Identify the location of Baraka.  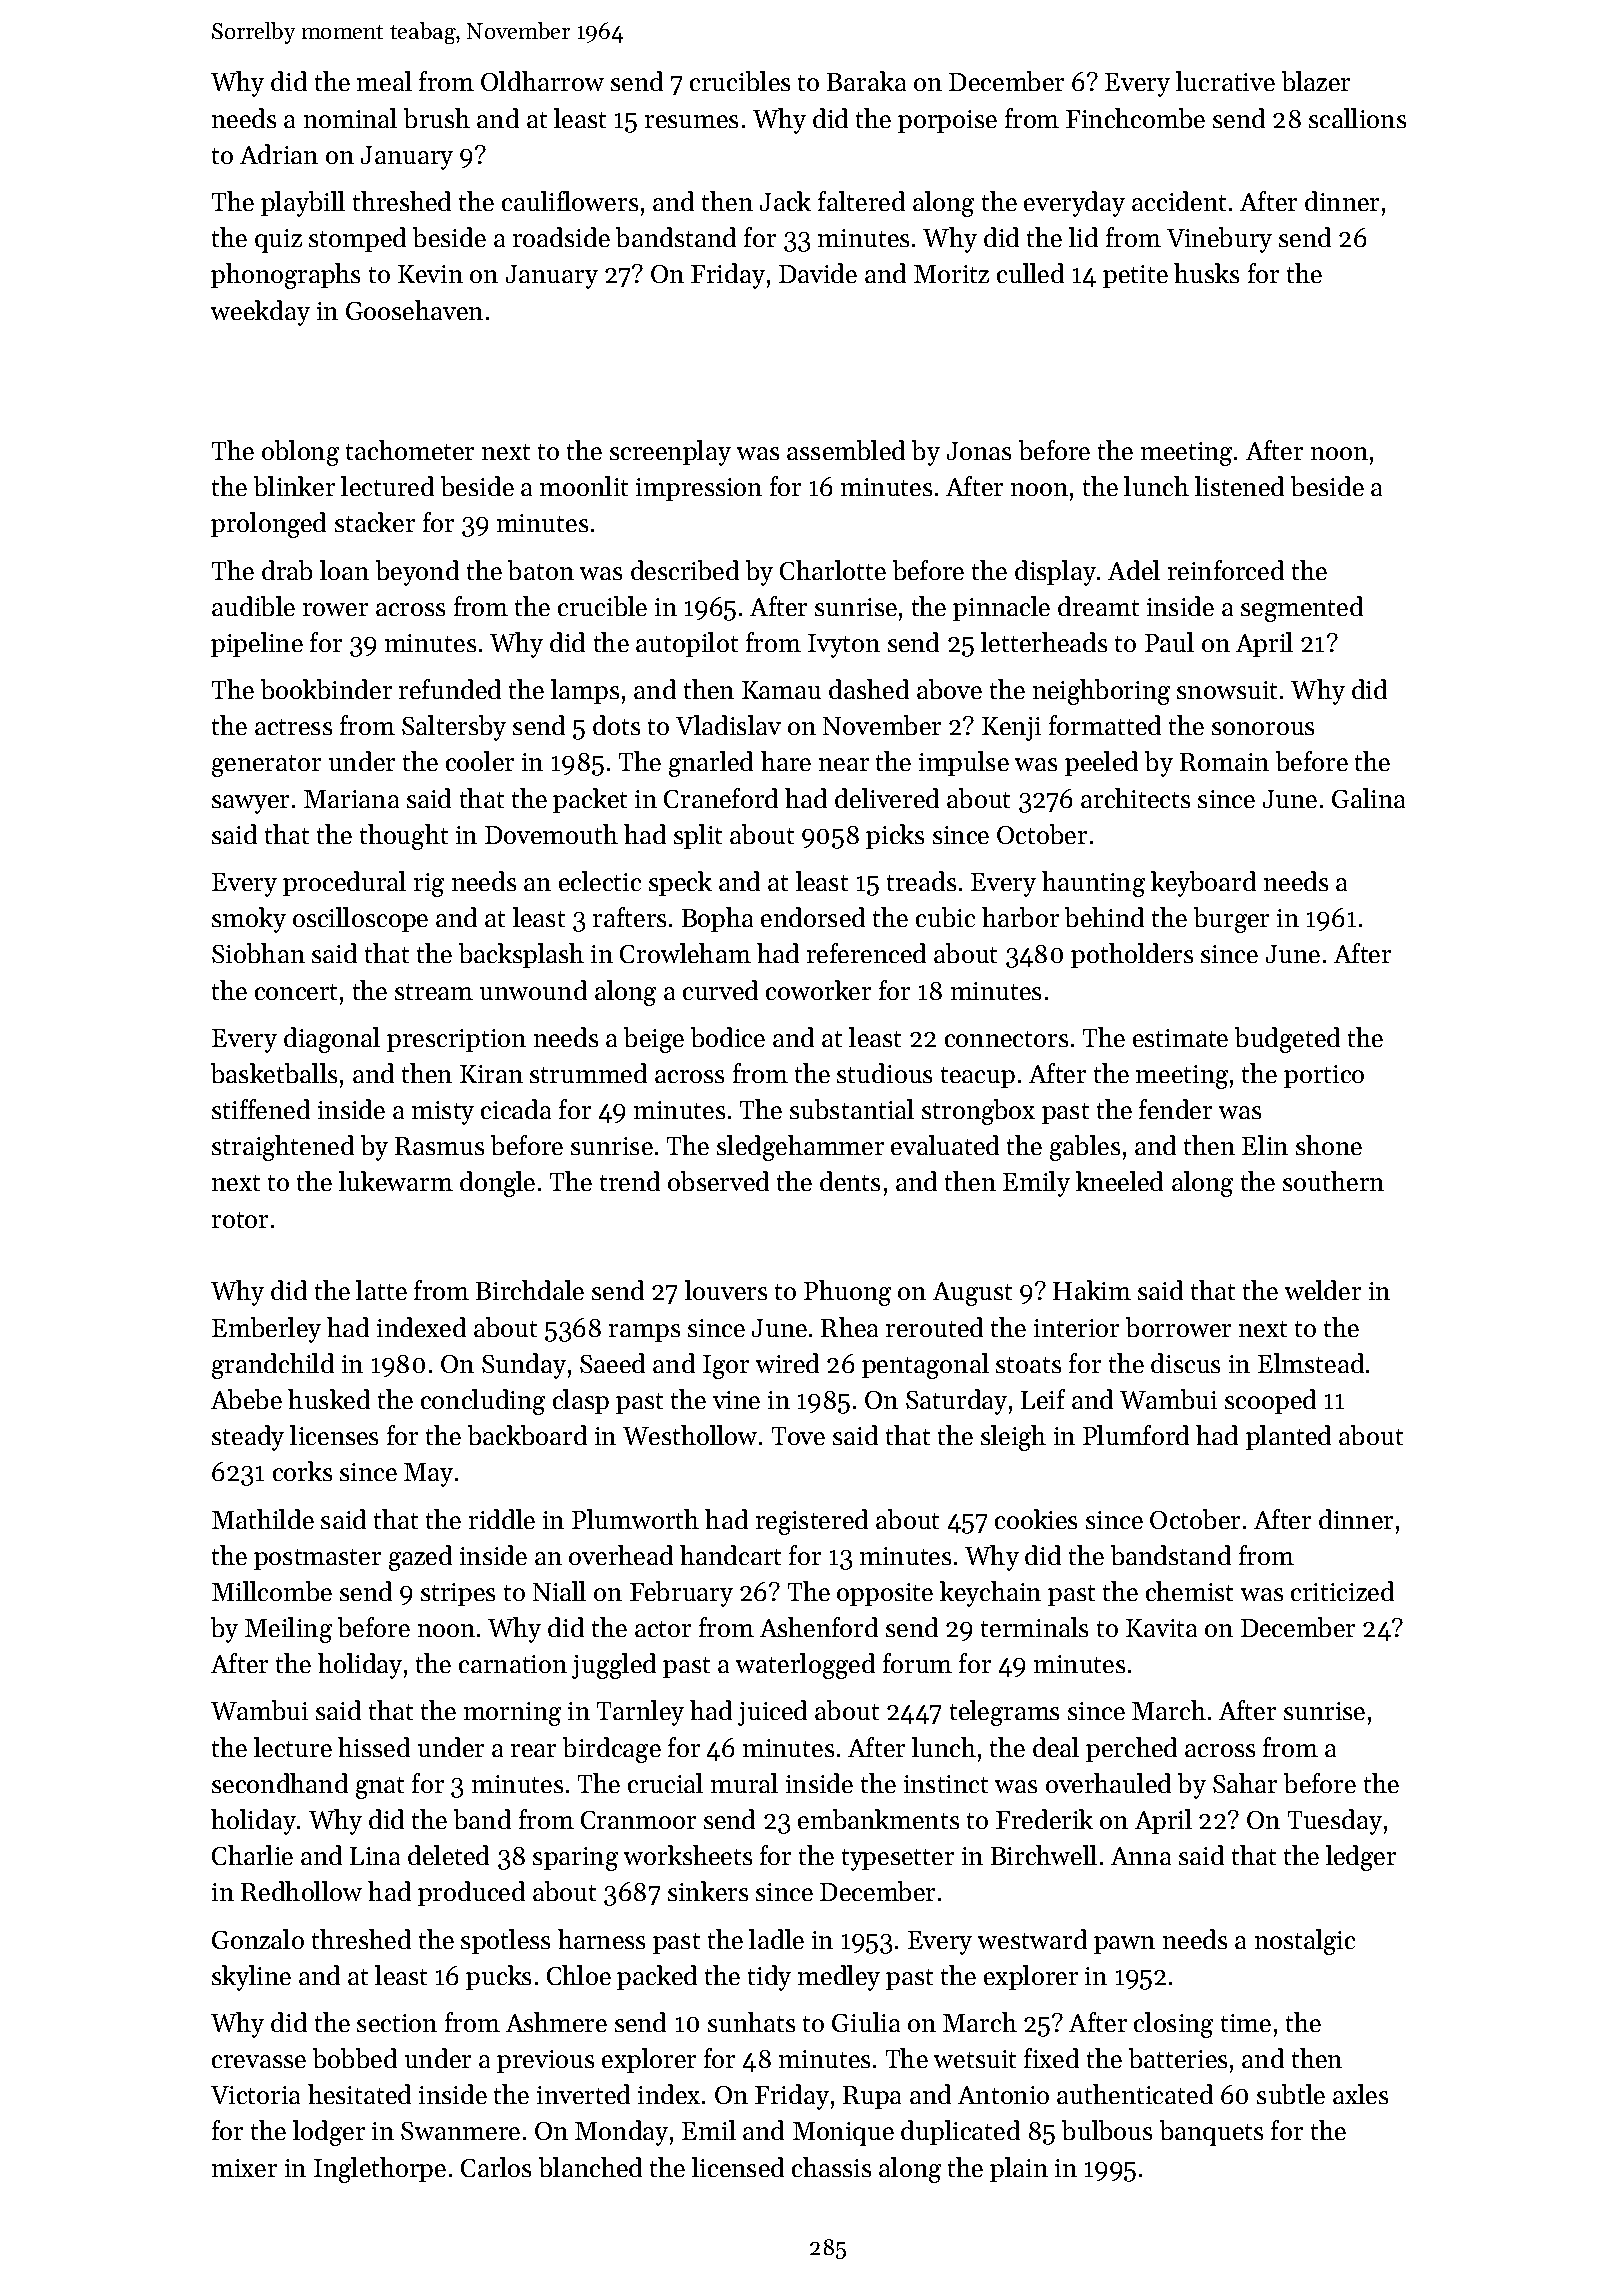
(866, 81).
